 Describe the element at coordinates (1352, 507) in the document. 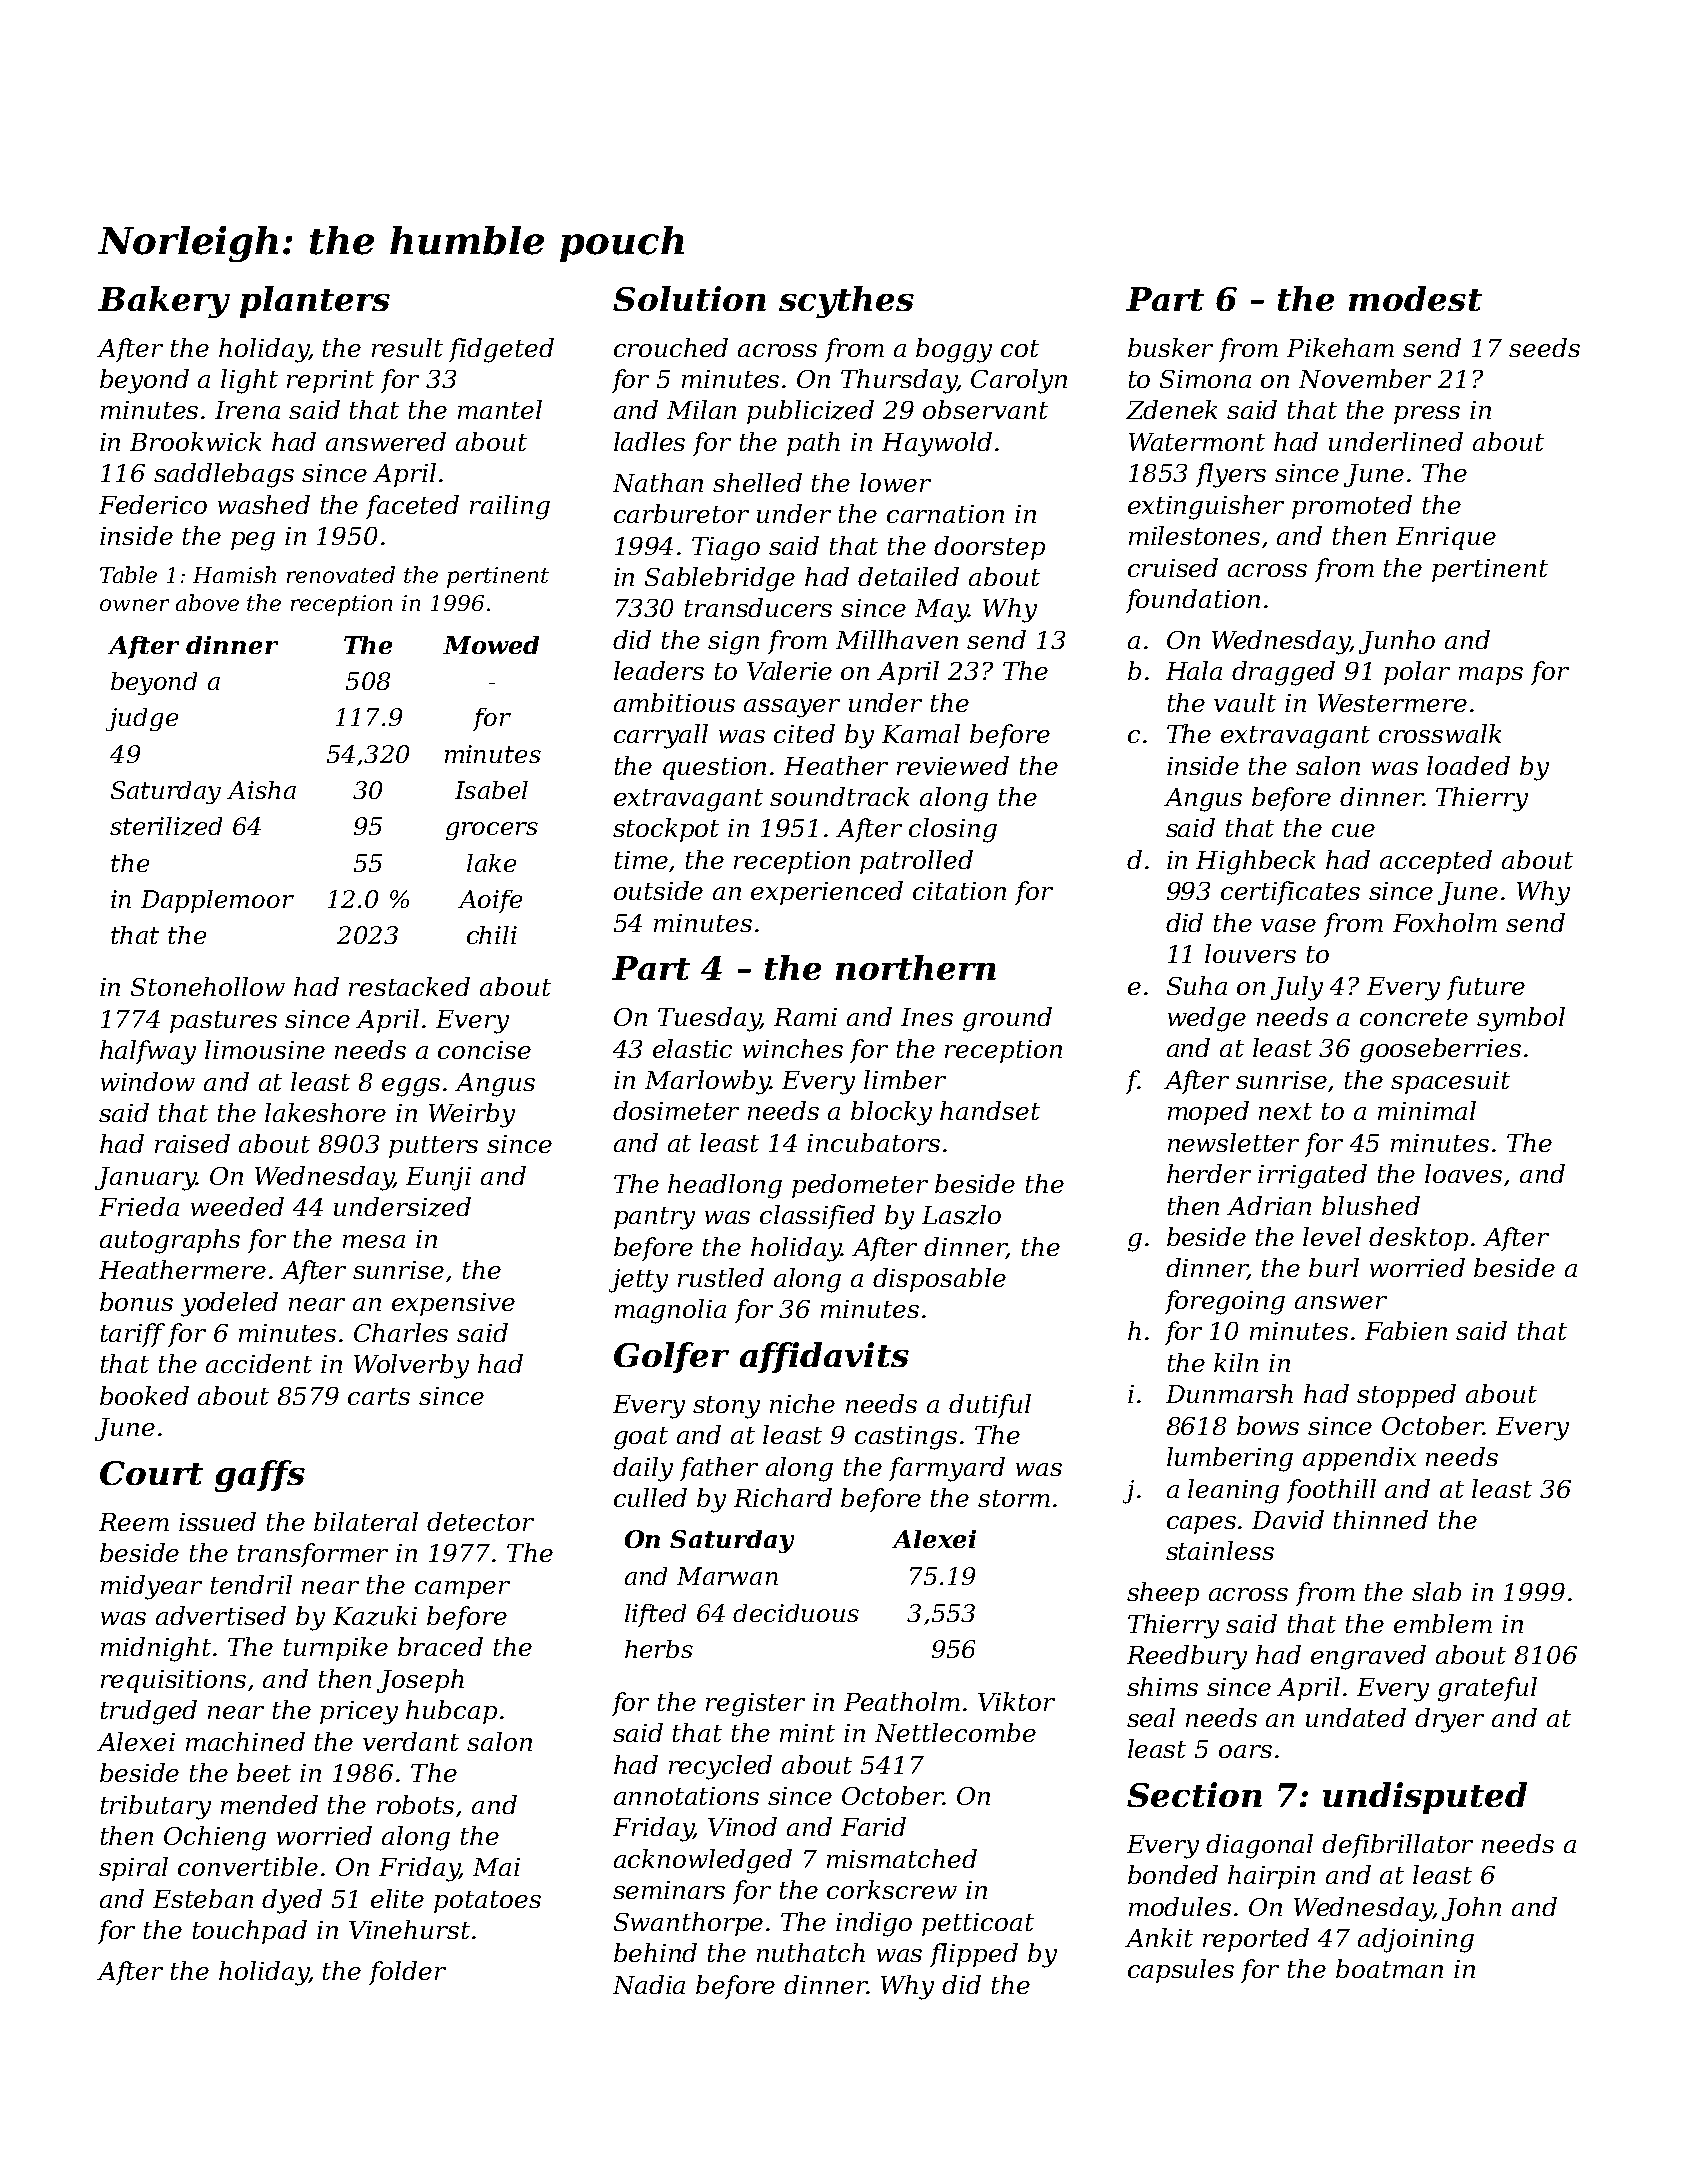

I see `promoted` at that location.
